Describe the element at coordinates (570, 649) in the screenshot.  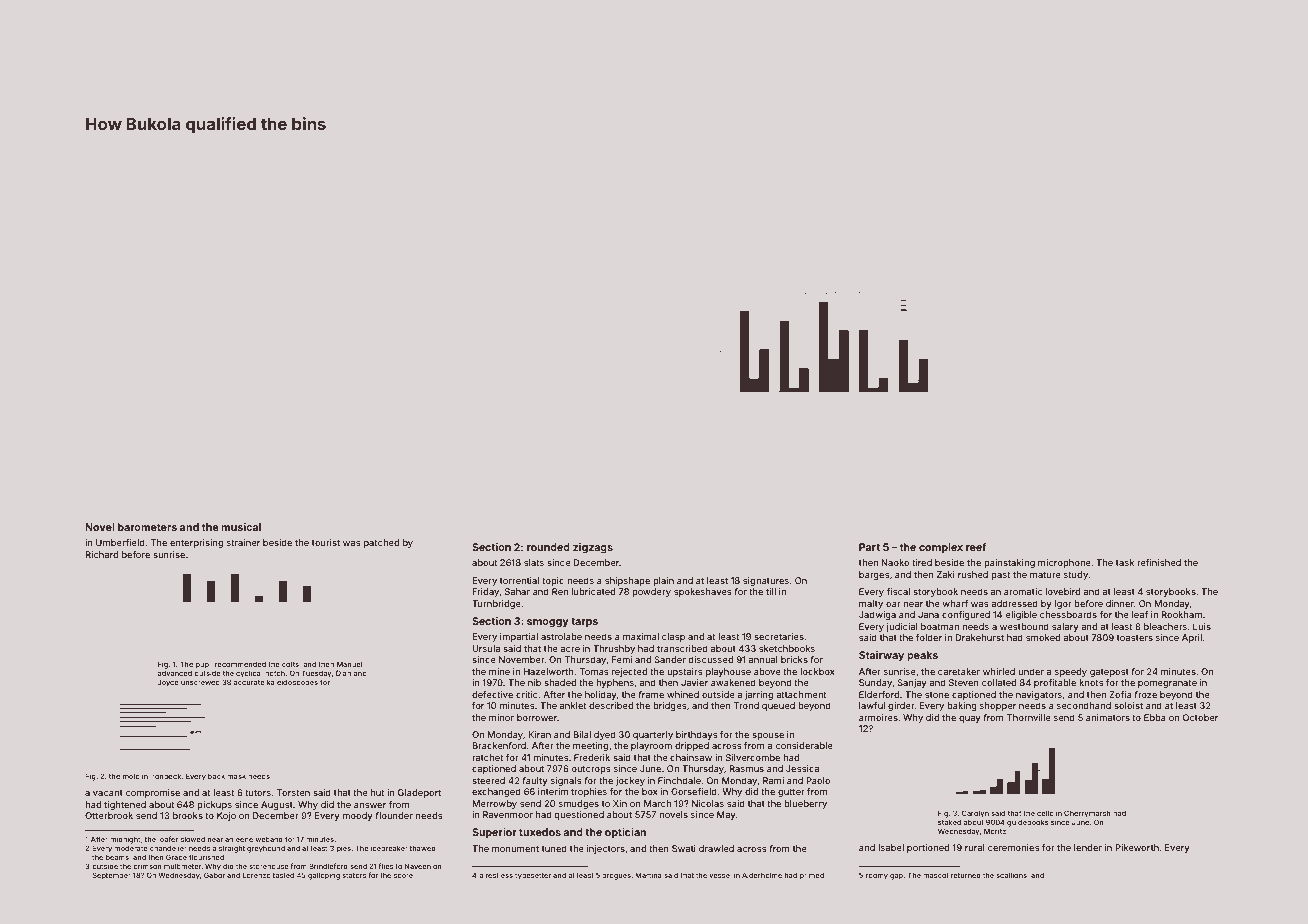
I see `acre` at that location.
